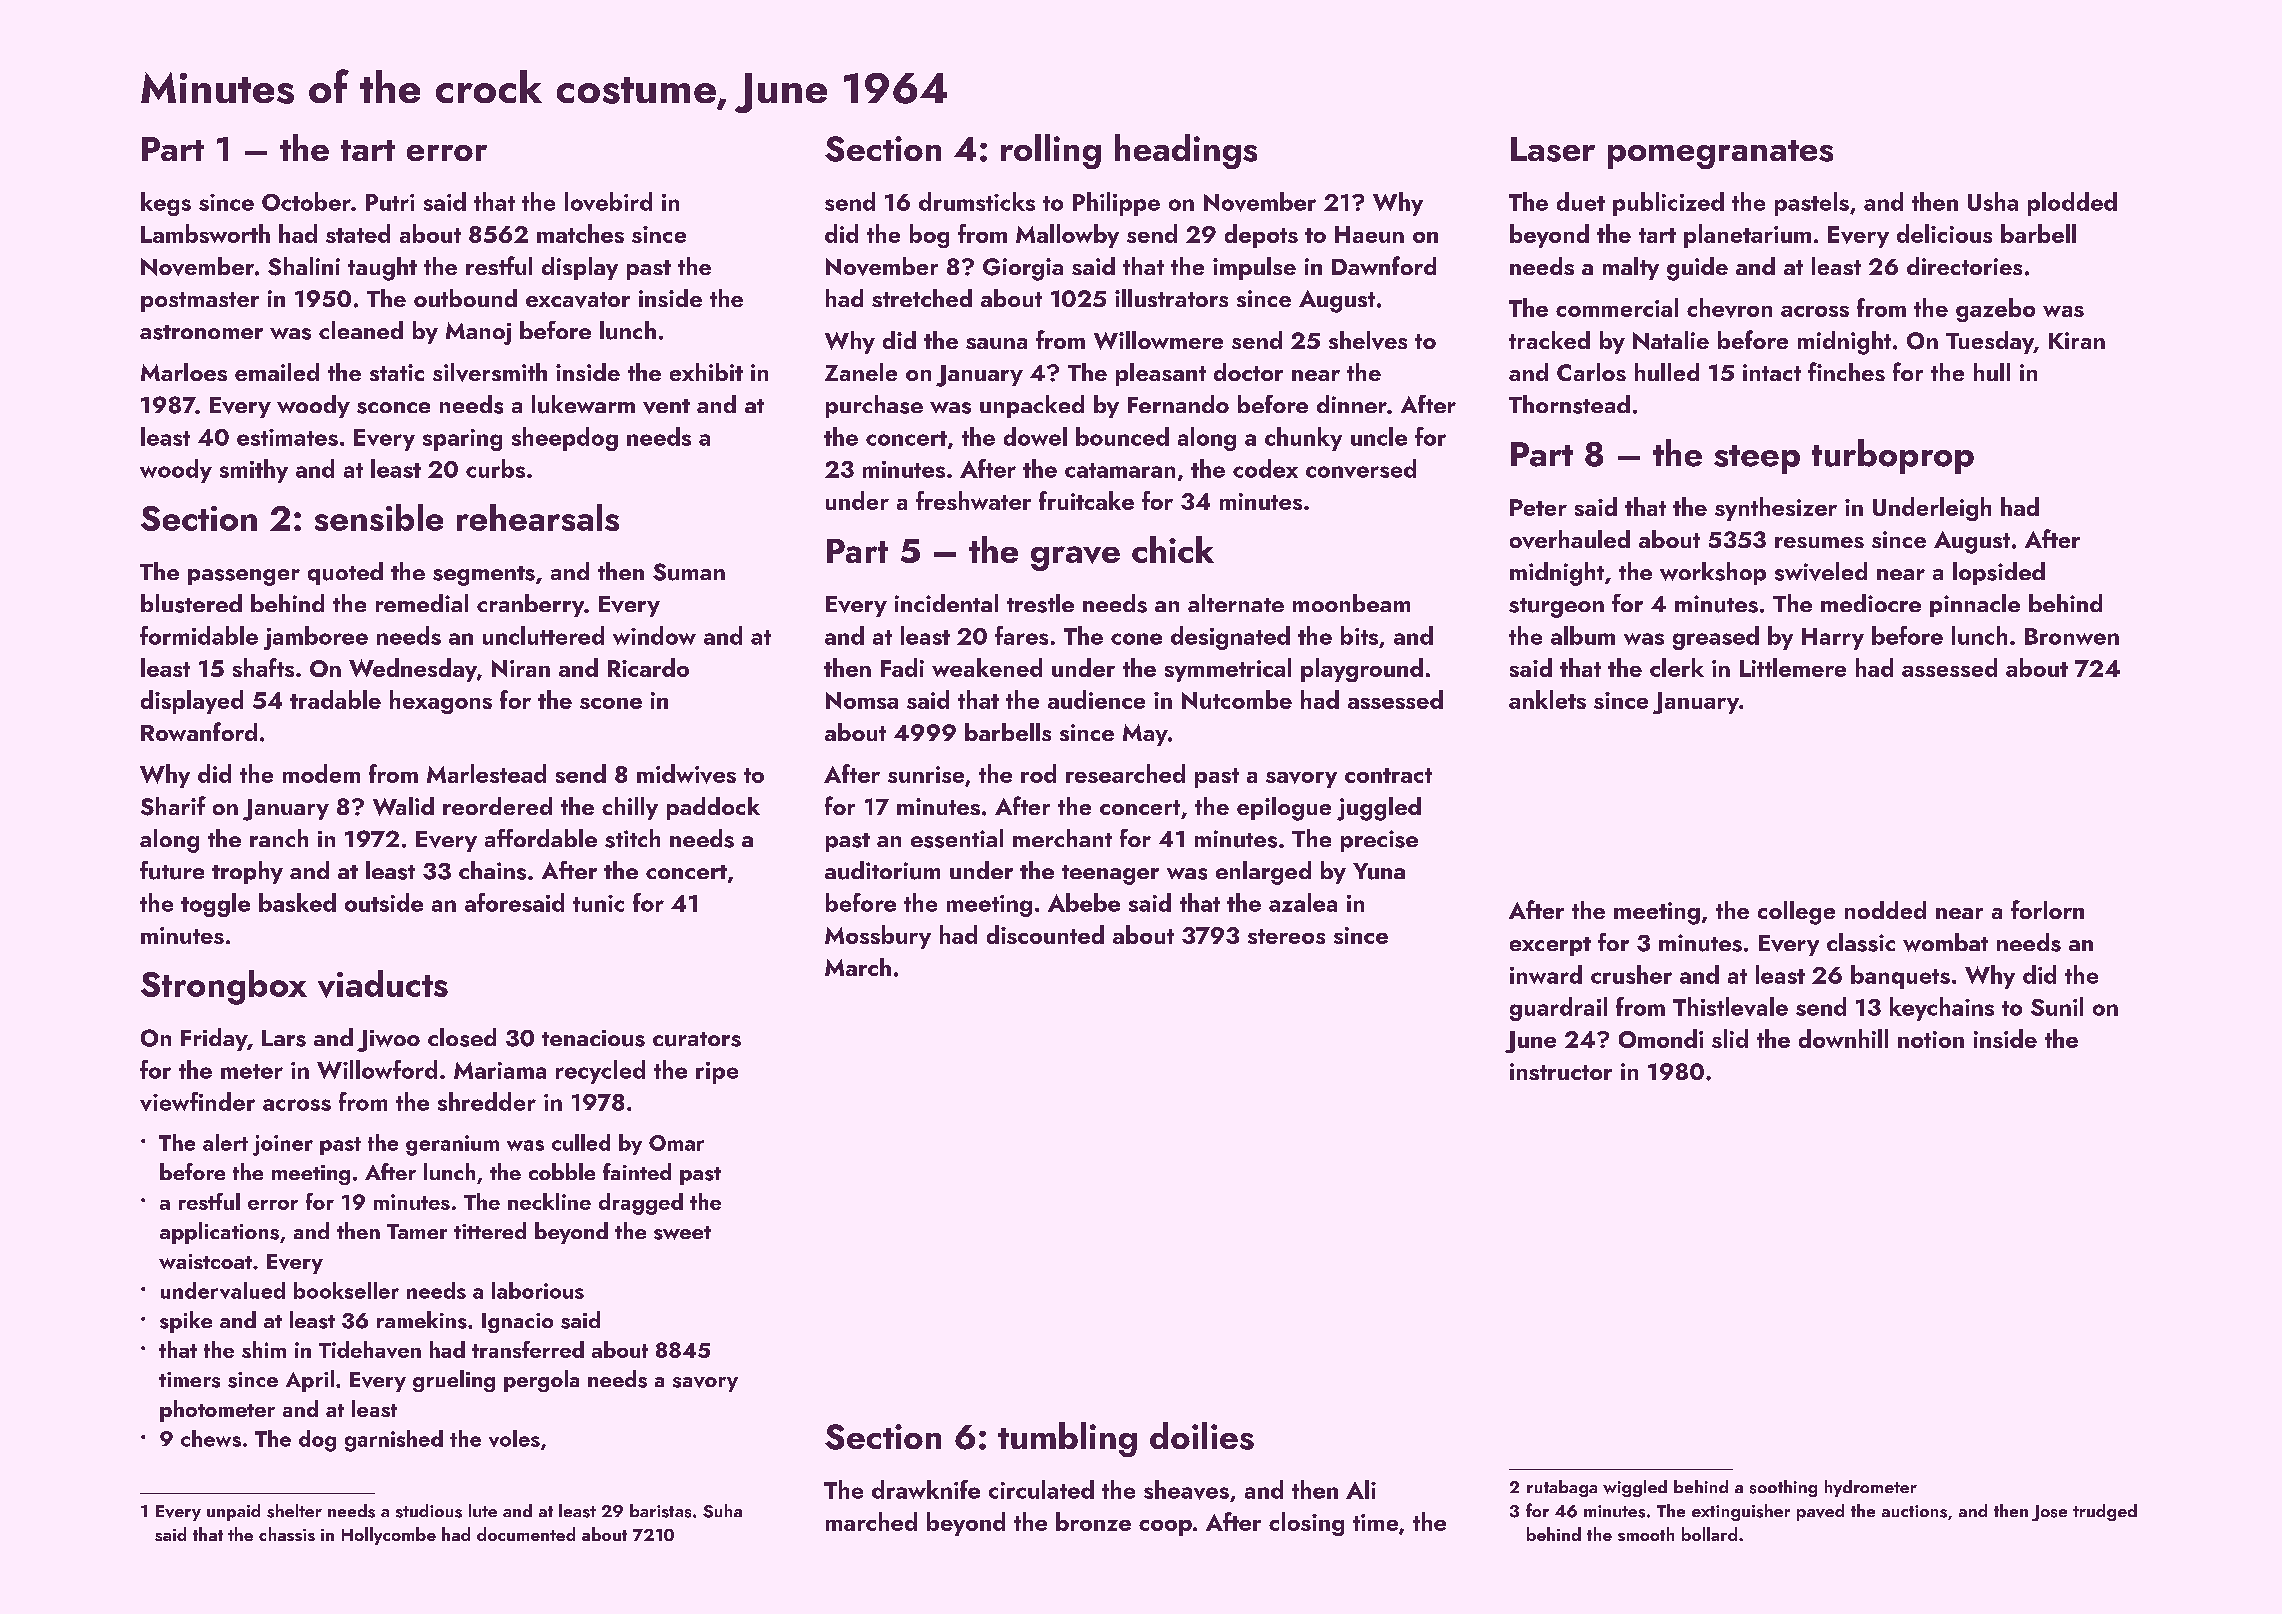  Describe the element at coordinates (1720, 154) in the screenshot. I see `pomegranates` at that location.
